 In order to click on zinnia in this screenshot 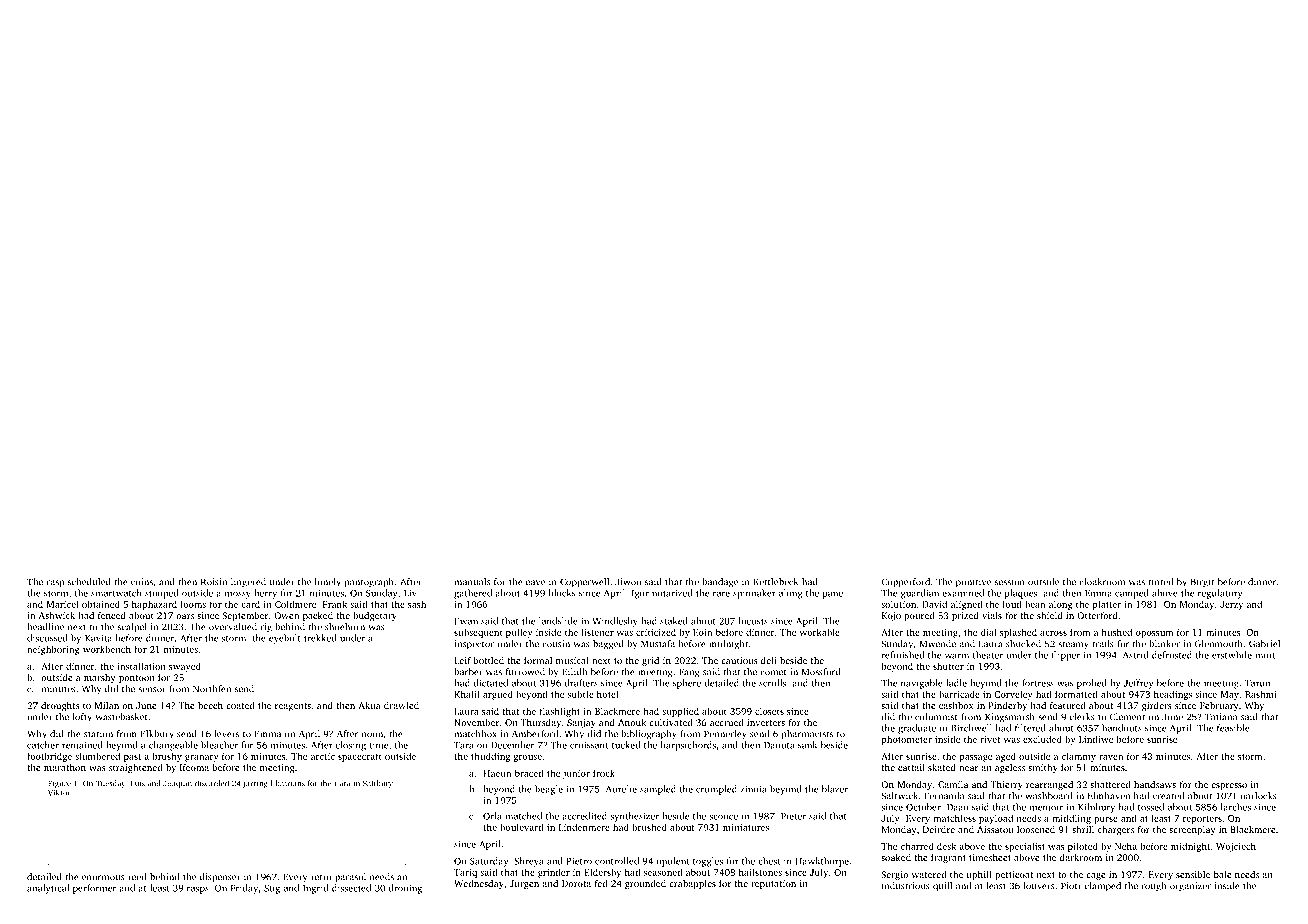, I will do `click(753, 789)`.
